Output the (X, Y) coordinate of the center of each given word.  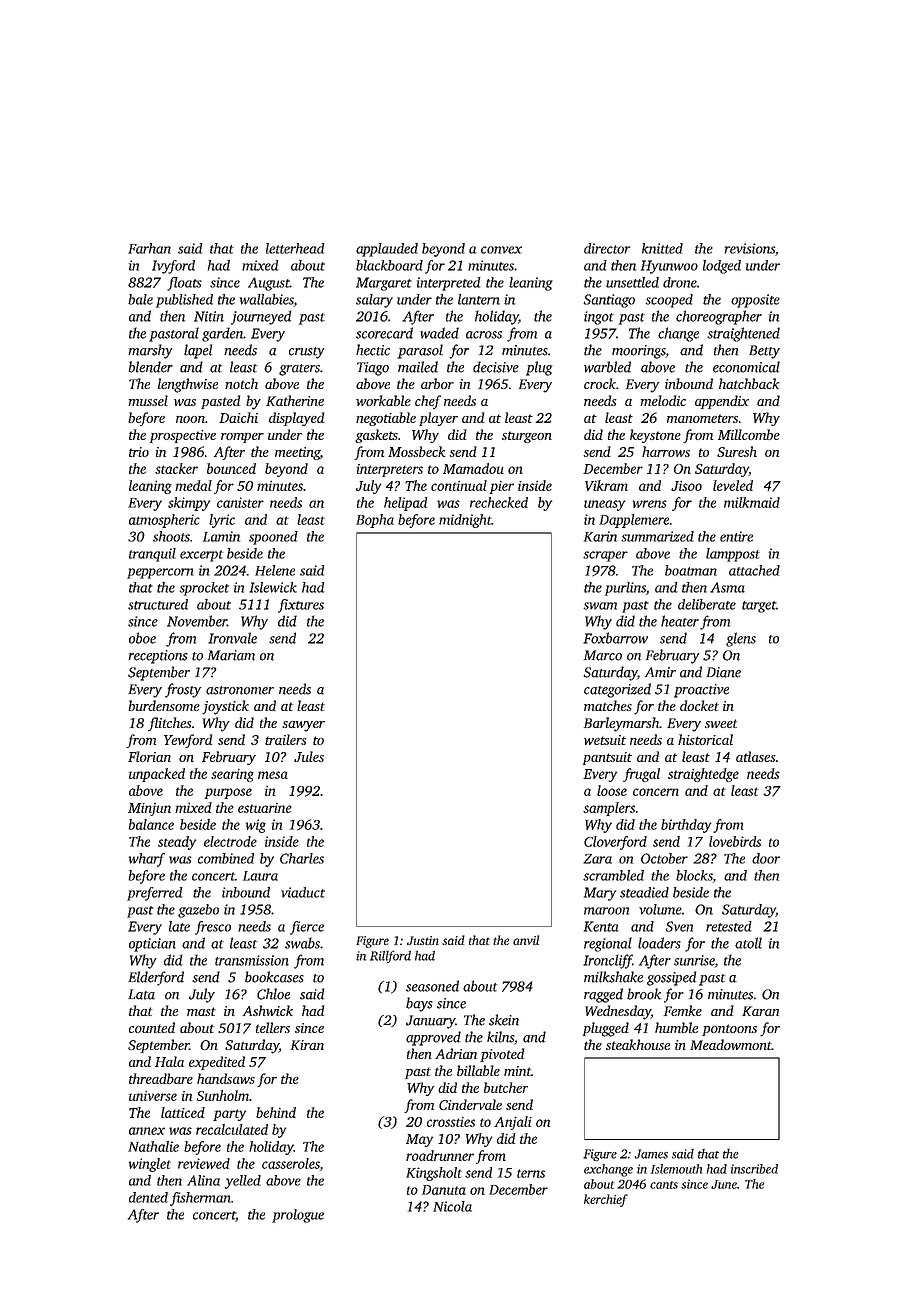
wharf (147, 860)
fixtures (301, 606)
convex (501, 250)
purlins (625, 589)
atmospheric (164, 521)
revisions (750, 248)
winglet (150, 1165)
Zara (597, 859)
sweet (721, 723)
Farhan (149, 248)
